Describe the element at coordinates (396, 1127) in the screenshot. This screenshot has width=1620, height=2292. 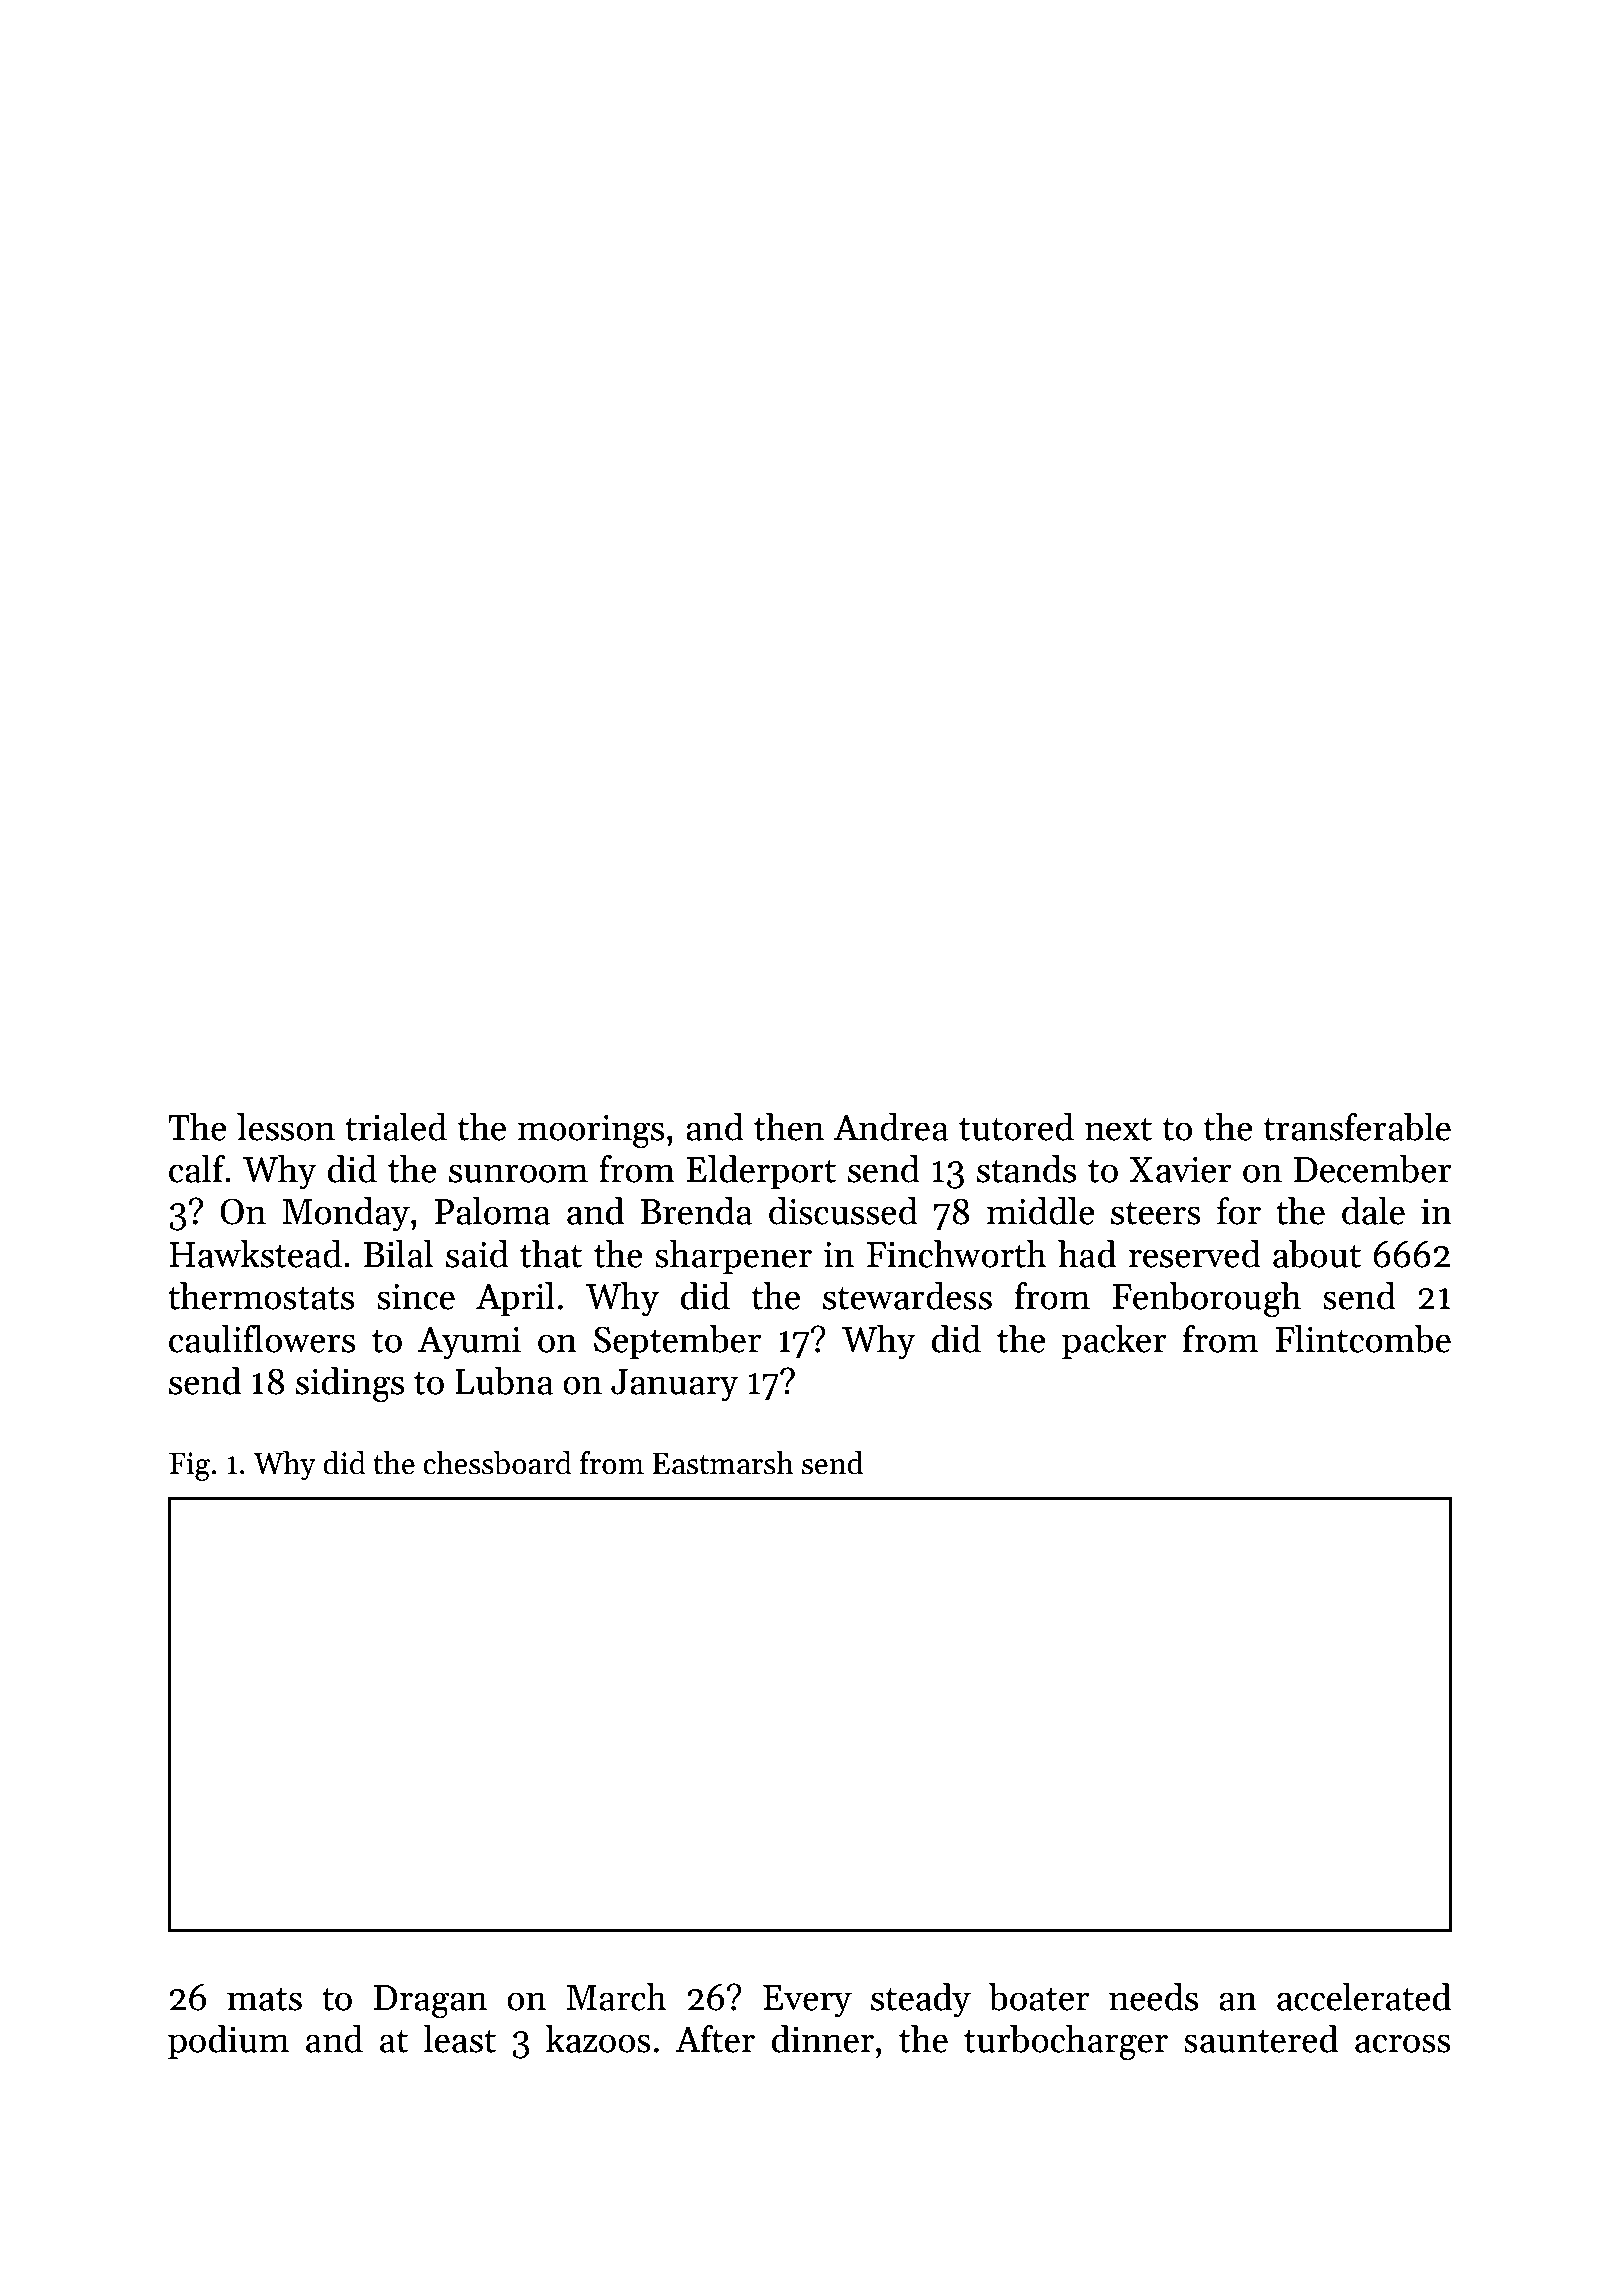
I see `trialed` at that location.
